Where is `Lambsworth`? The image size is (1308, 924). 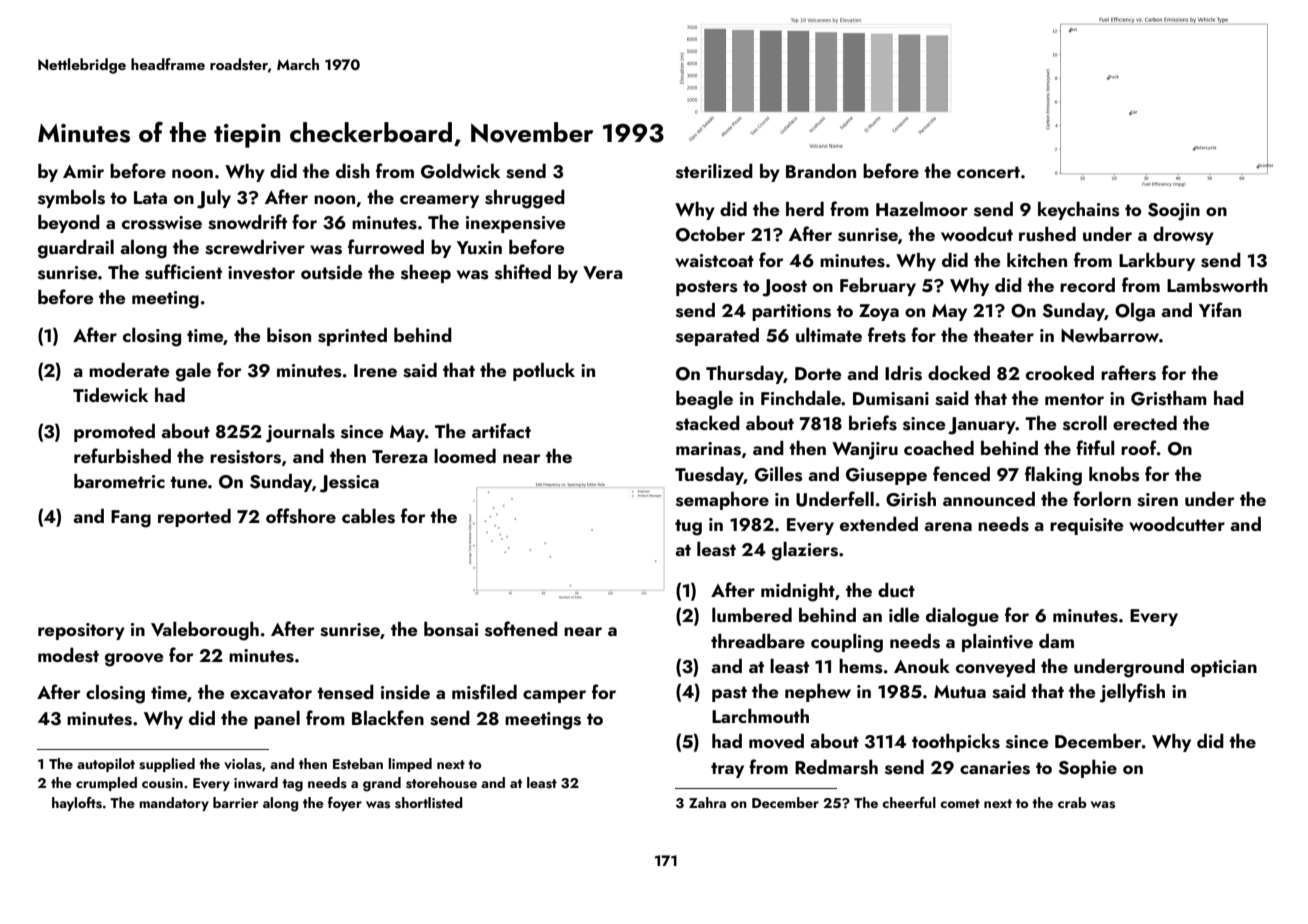 Lambsworth is located at coordinates (1217, 285).
